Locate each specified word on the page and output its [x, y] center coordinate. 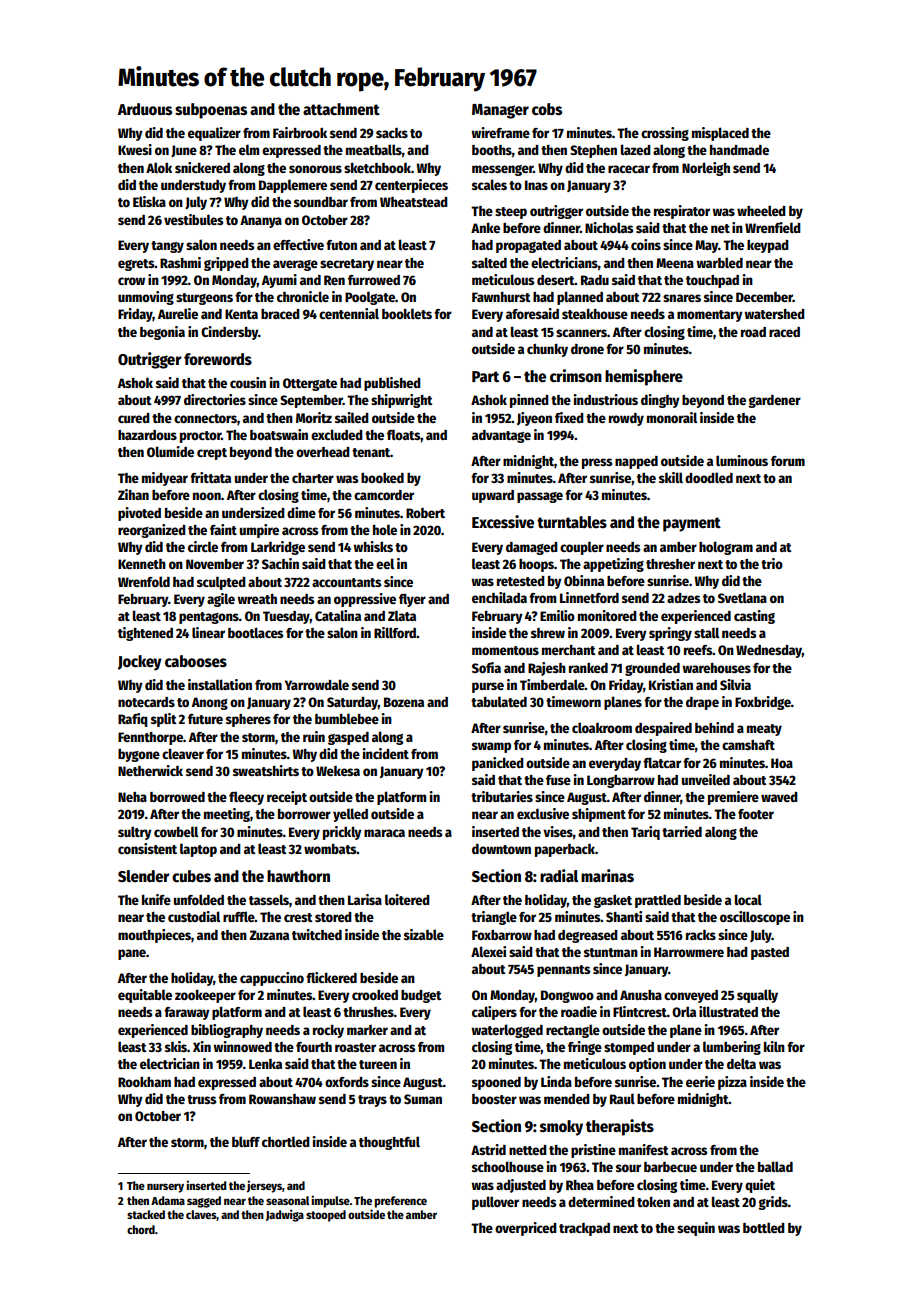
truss [201, 1099]
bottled [764, 1227]
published [392, 384]
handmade [739, 150]
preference [400, 1202]
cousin [248, 382]
